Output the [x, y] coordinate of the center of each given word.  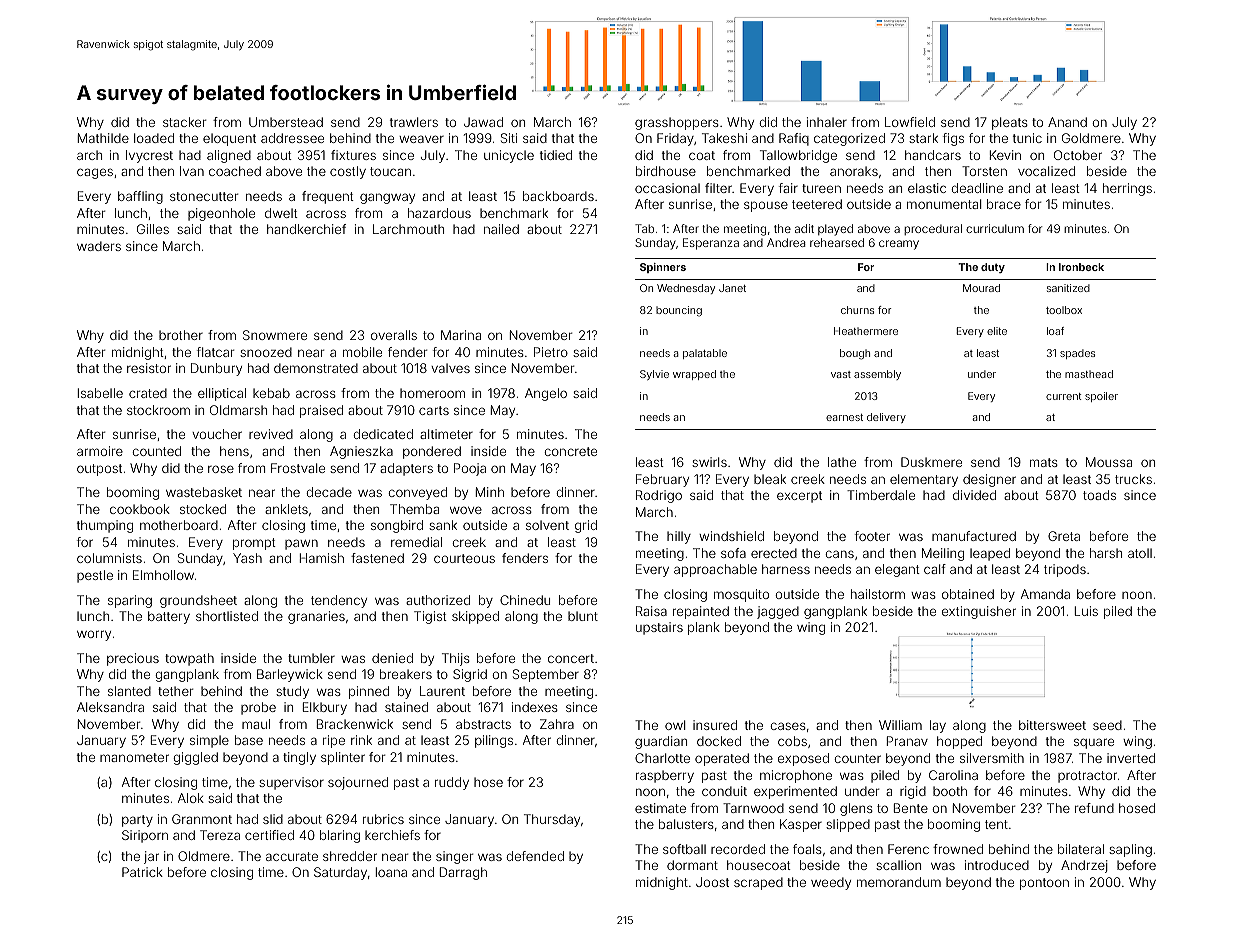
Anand [1067, 122]
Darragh [463, 873]
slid [273, 819]
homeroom [432, 393]
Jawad [483, 122]
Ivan [192, 171]
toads [1099, 495]
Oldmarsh [238, 410]
